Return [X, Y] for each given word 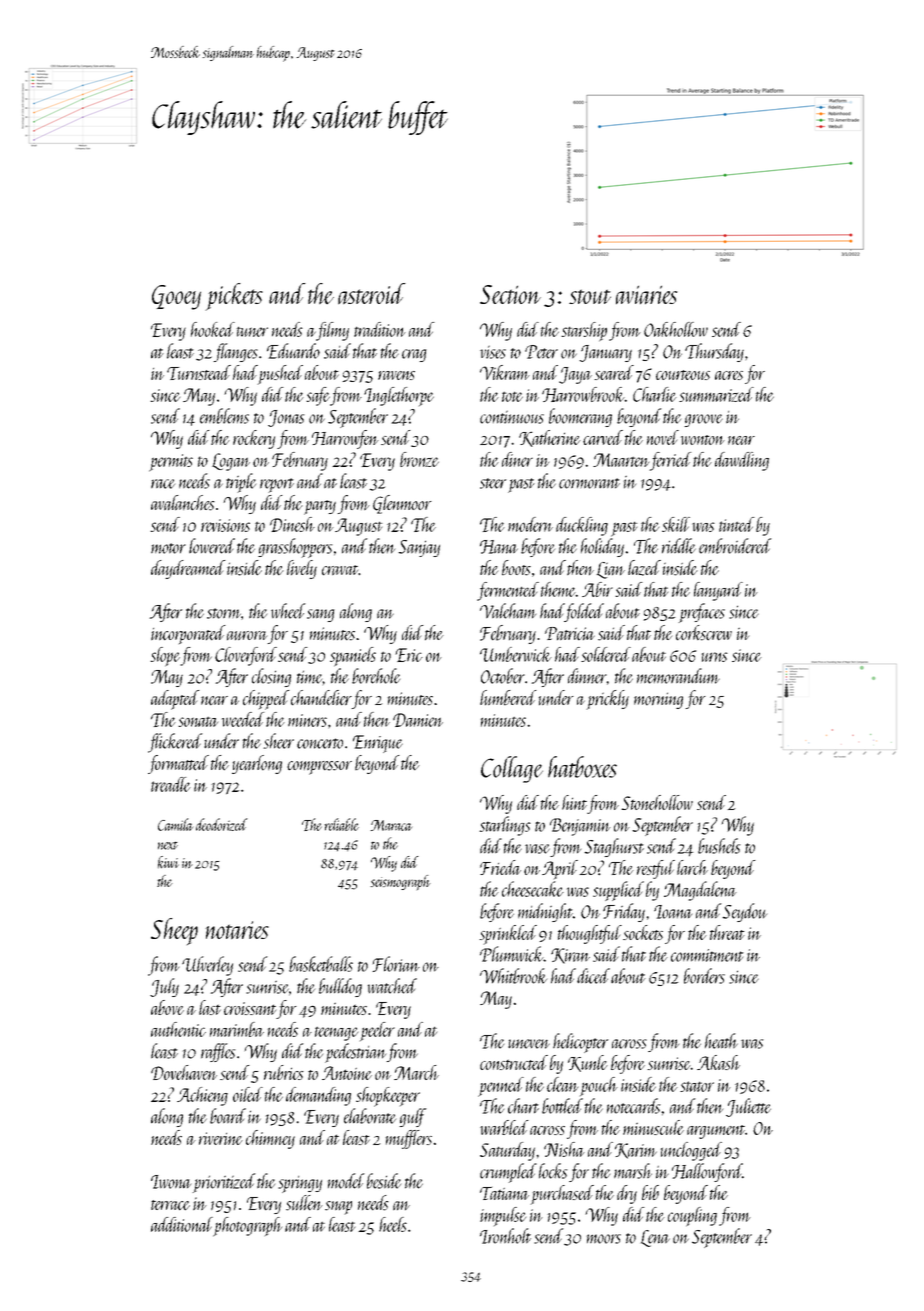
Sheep [174, 931]
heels [393, 1224]
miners [307, 720]
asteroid [371, 293]
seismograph [400, 882]
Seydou [745, 912]
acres [729, 375]
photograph [247, 1227]
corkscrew [704, 633]
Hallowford [707, 1172]
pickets [234, 297]
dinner [587, 676]
